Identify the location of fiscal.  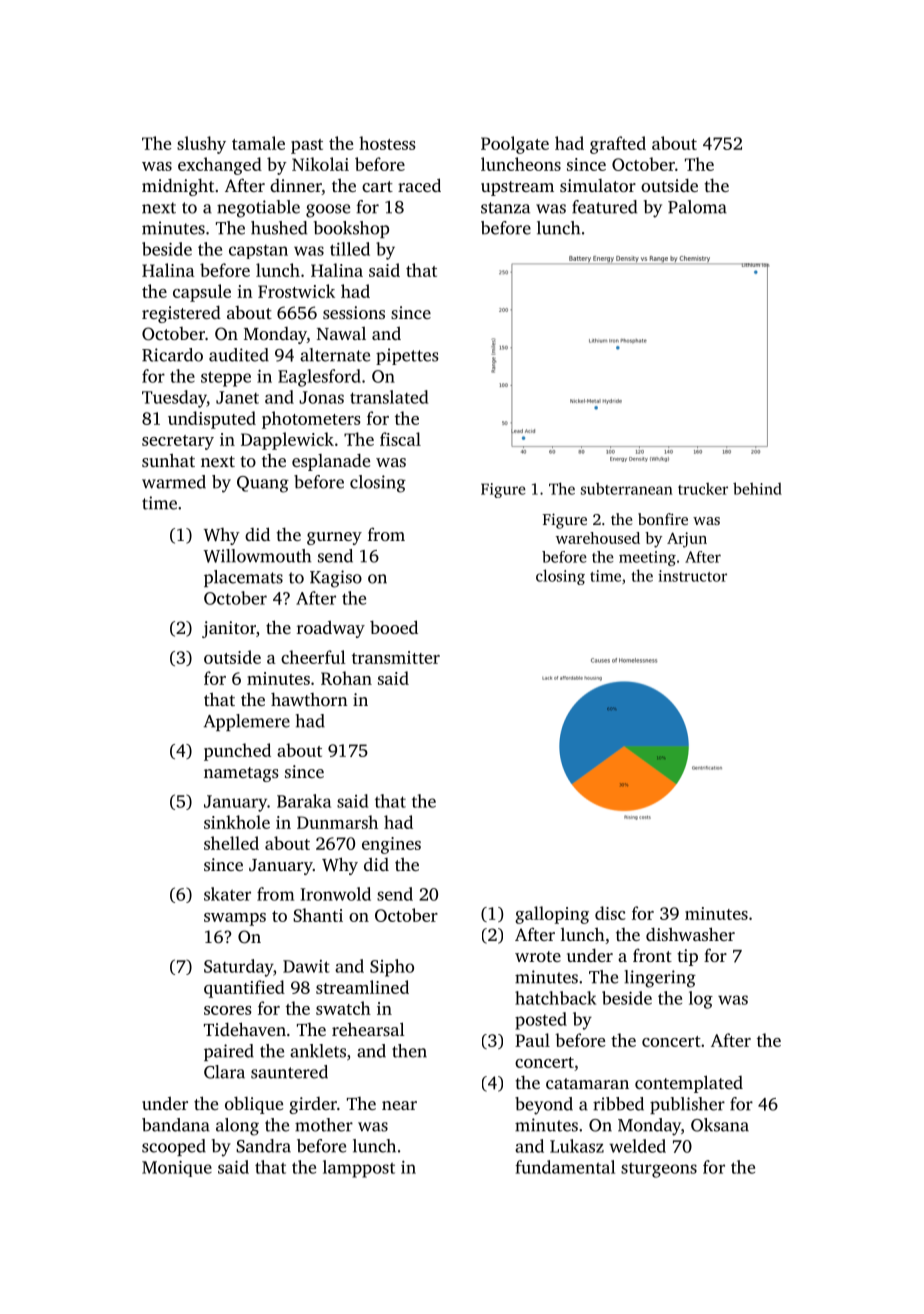
(400, 439).
